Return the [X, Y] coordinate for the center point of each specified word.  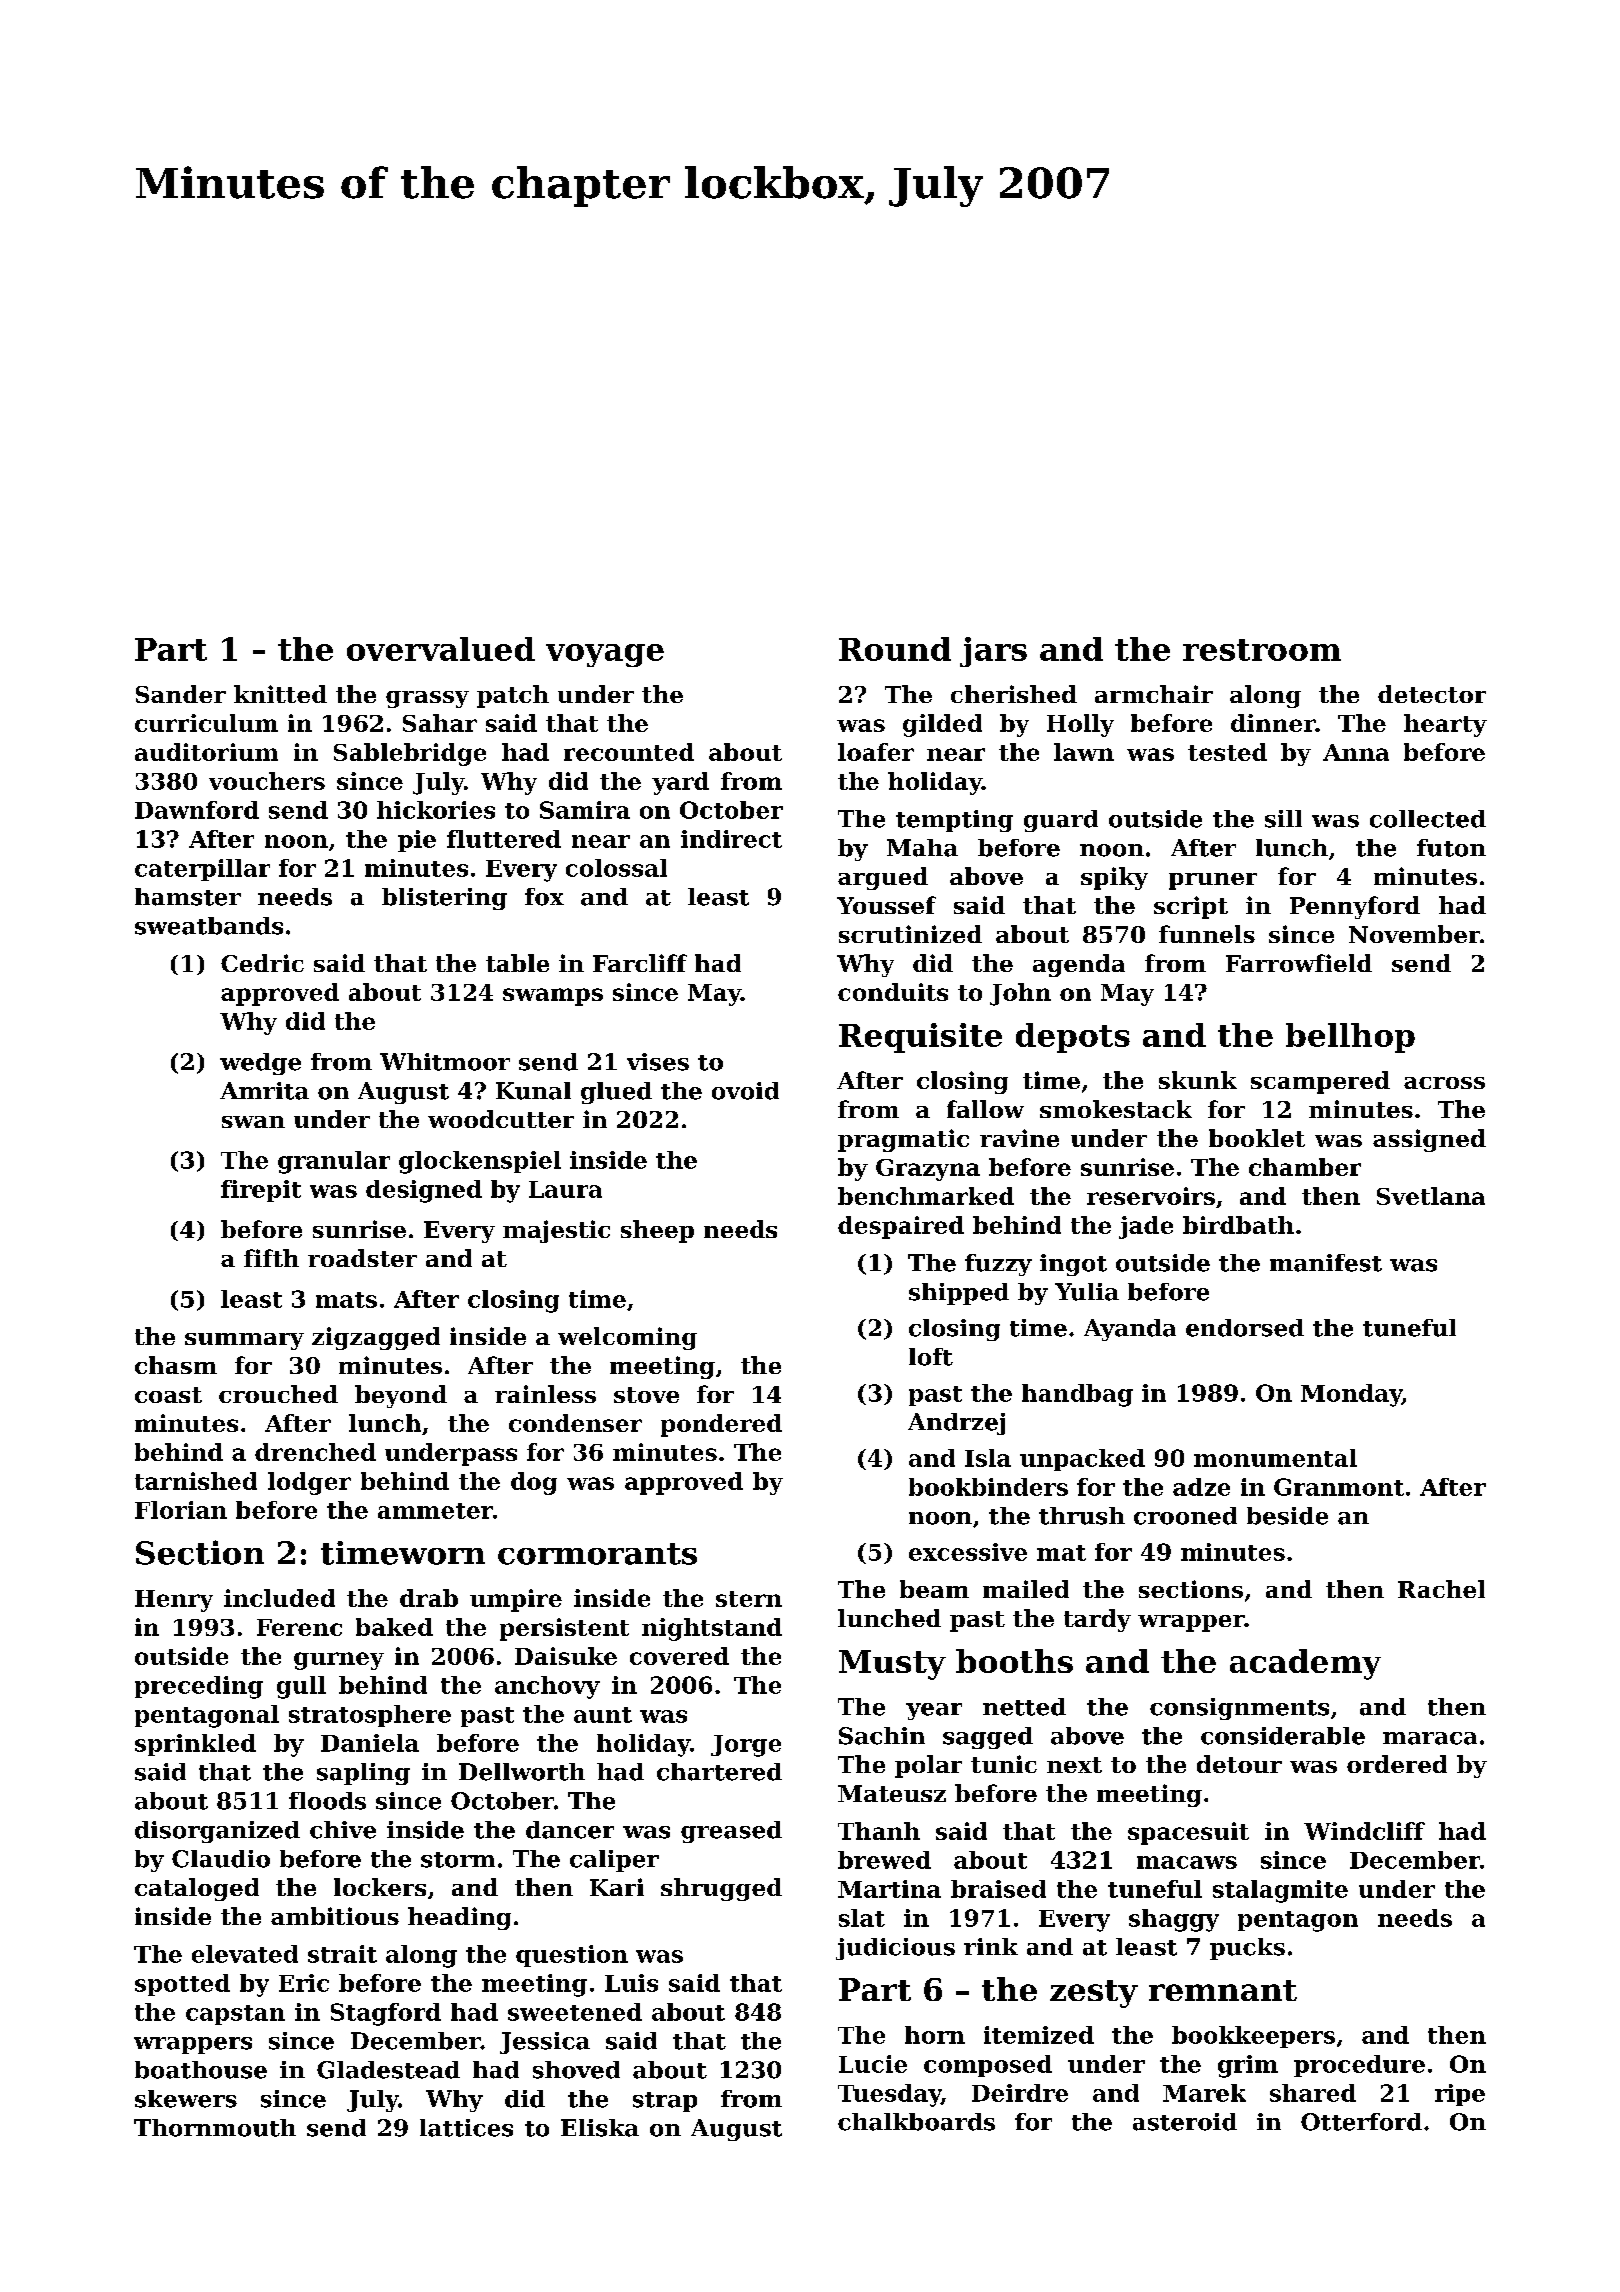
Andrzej [956, 1424]
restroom [1262, 650]
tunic [1004, 1764]
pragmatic [903, 1140]
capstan [235, 2015]
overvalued [441, 649]
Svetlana [1431, 1196]
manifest [1326, 1263]
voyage [605, 655]
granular [334, 1162]
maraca [1430, 1738]
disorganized [217, 1832]
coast [168, 1395]
